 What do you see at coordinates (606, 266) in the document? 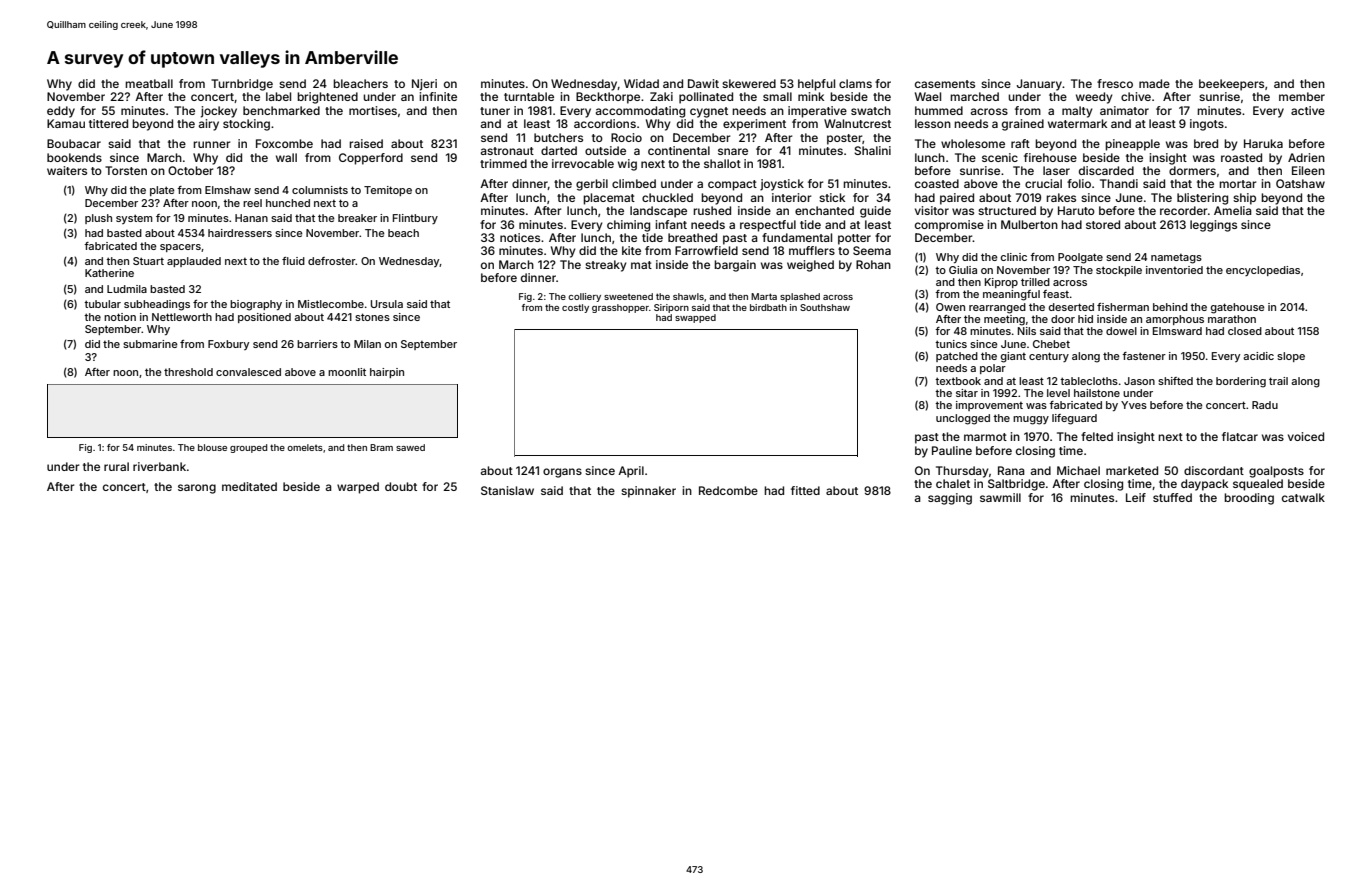
I see `streaky` at bounding box center [606, 266].
